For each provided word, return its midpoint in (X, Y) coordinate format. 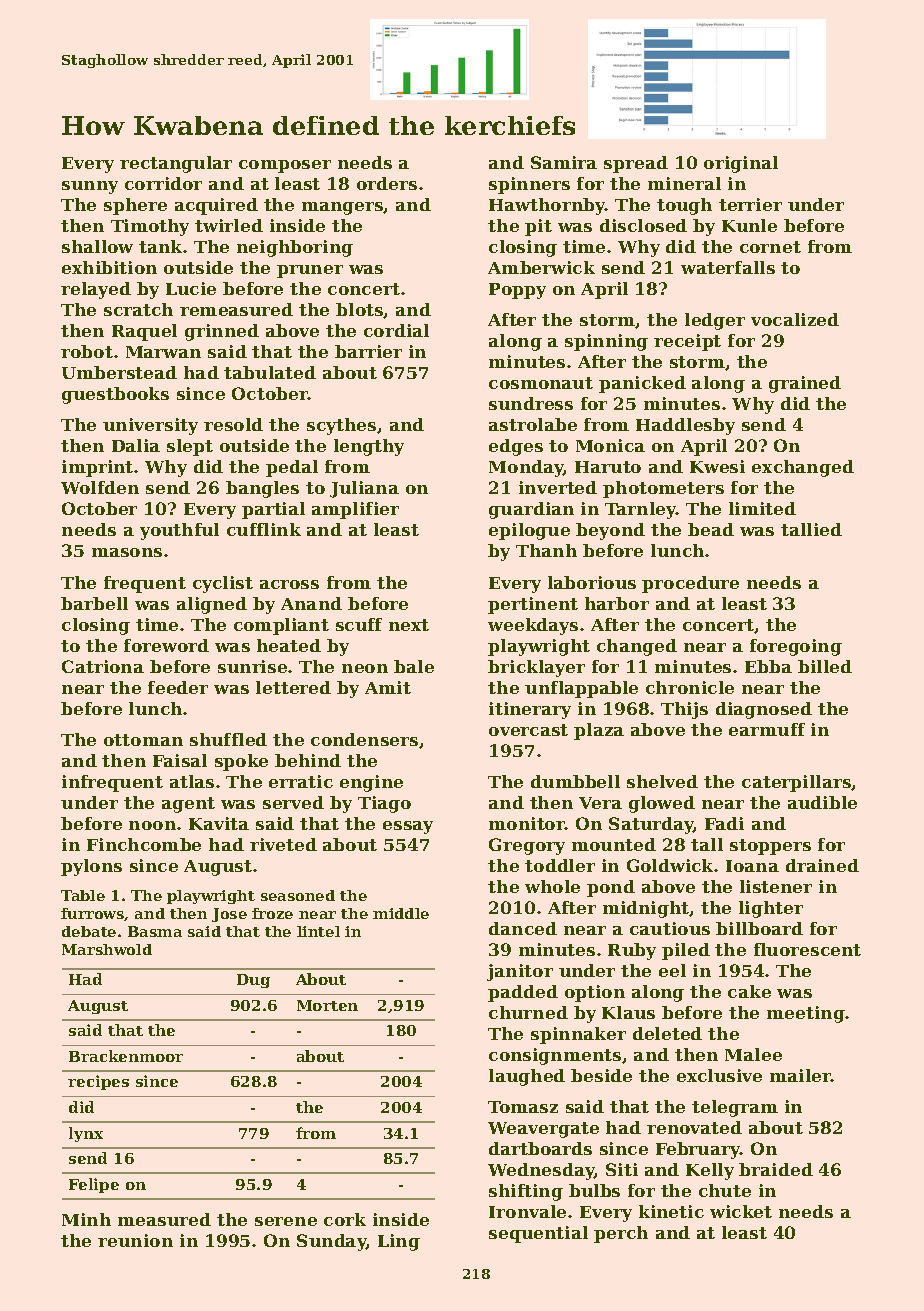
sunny (90, 187)
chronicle (690, 687)
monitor (527, 823)
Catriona (103, 666)
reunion (135, 1240)
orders (387, 183)
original (741, 164)
